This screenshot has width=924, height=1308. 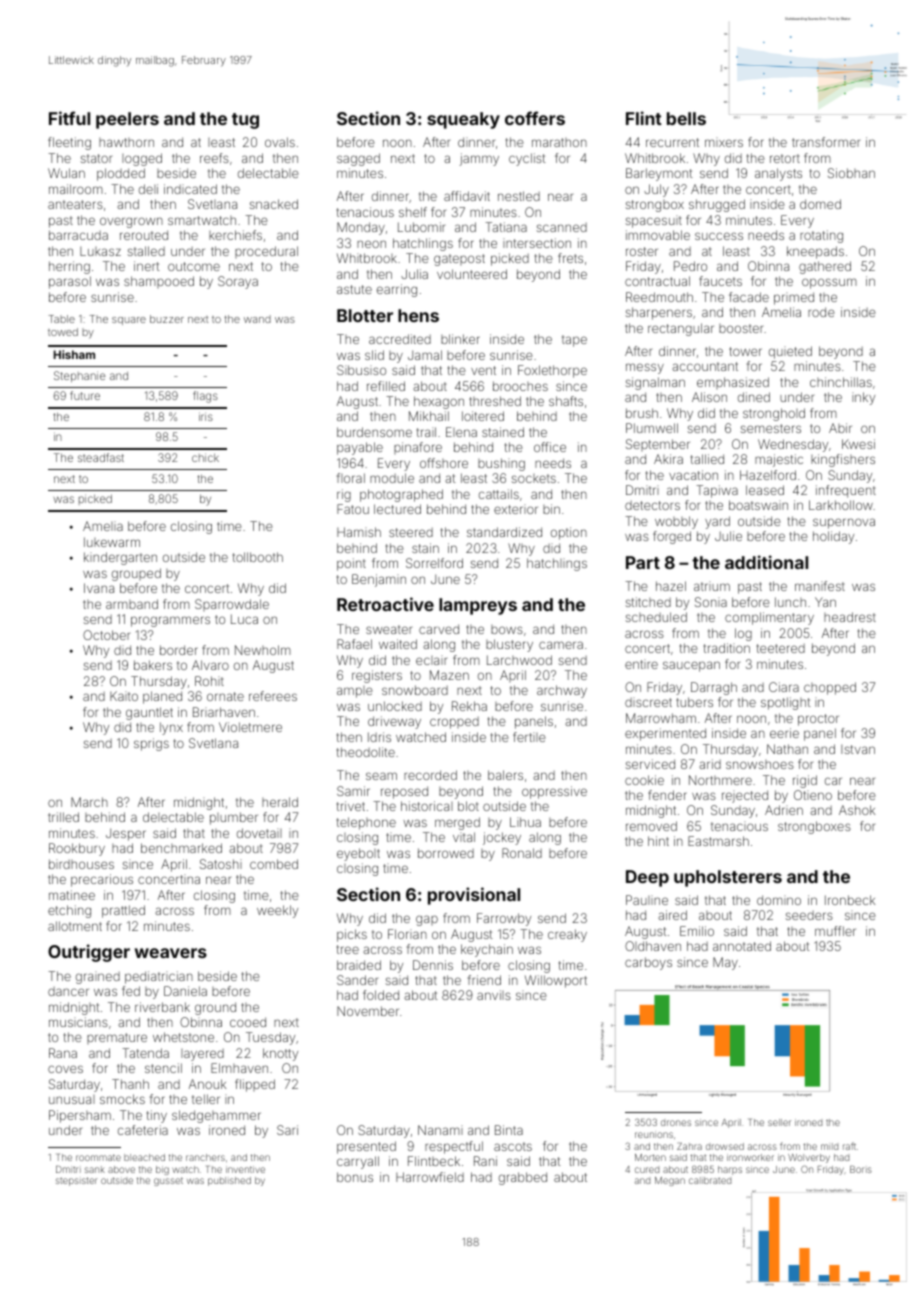 What do you see at coordinates (850, 617) in the screenshot?
I see `headrest` at bounding box center [850, 617].
